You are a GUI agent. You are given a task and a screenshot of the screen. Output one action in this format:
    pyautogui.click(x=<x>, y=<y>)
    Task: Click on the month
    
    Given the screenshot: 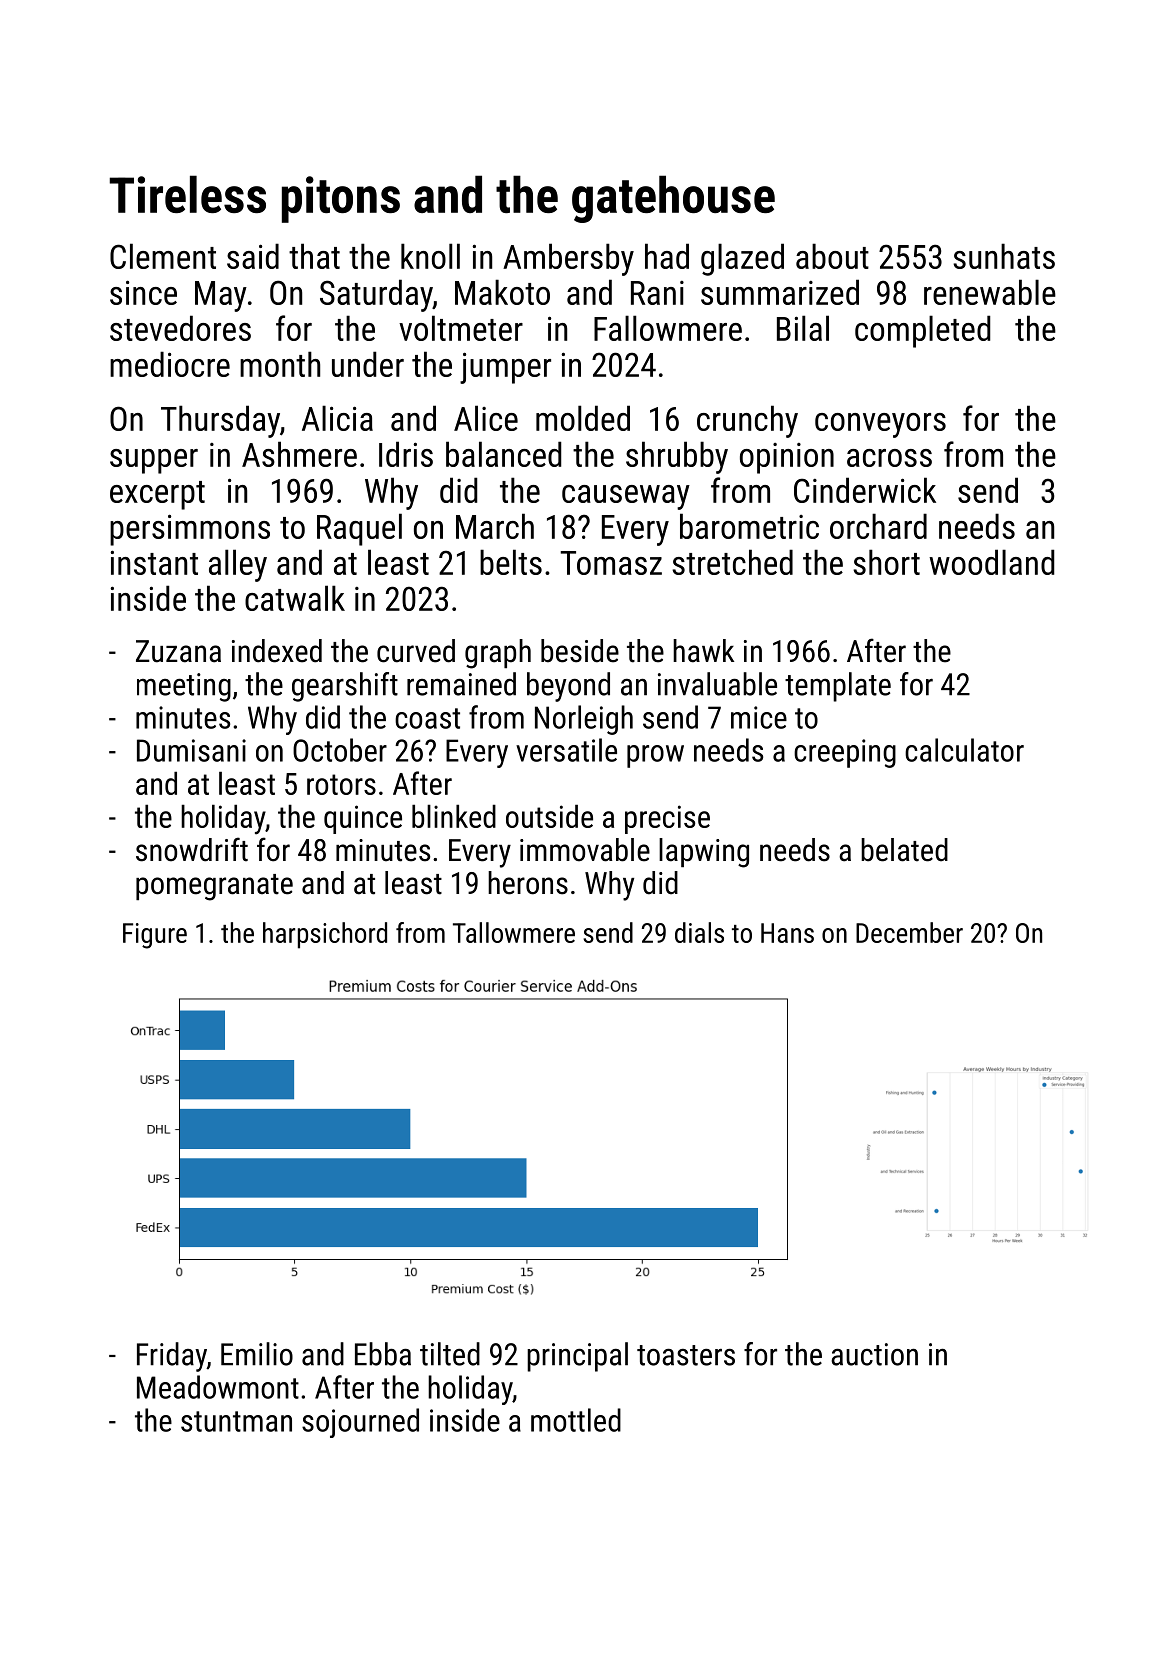 What is the action you would take?
    pyautogui.click(x=280, y=364)
